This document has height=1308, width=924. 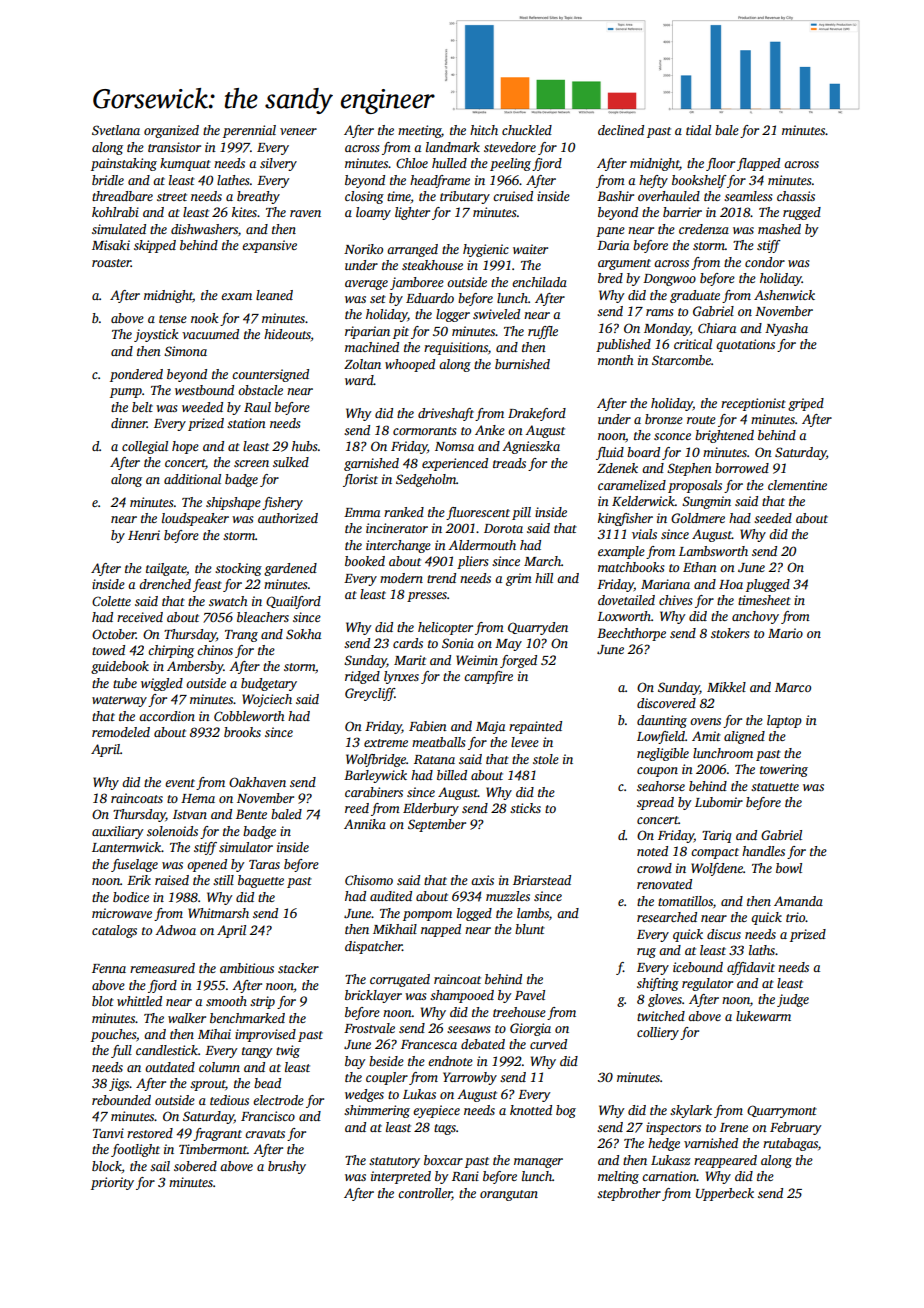 I want to click on hitch, so click(x=484, y=130).
